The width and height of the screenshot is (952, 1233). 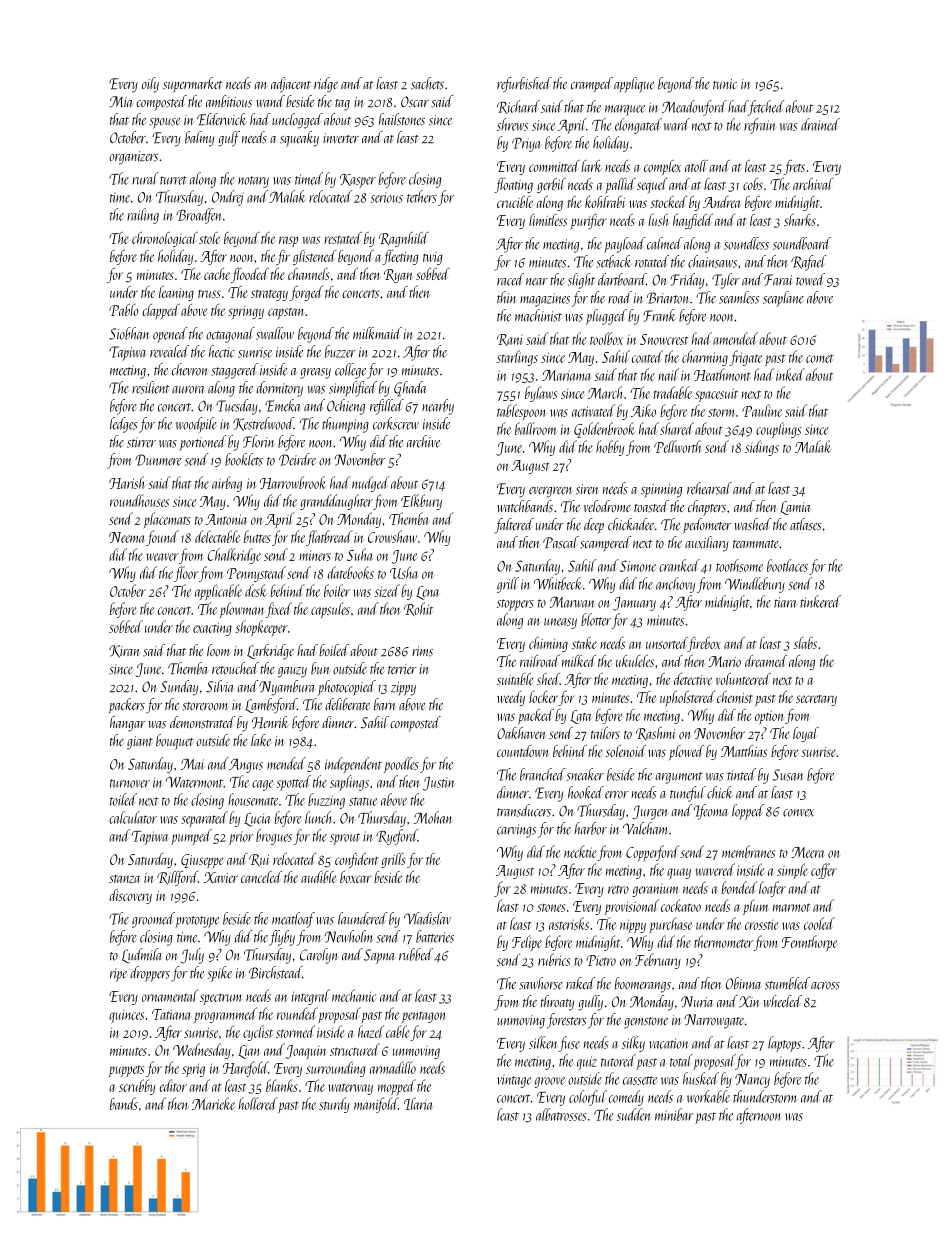 I want to click on crucible, so click(x=515, y=202).
